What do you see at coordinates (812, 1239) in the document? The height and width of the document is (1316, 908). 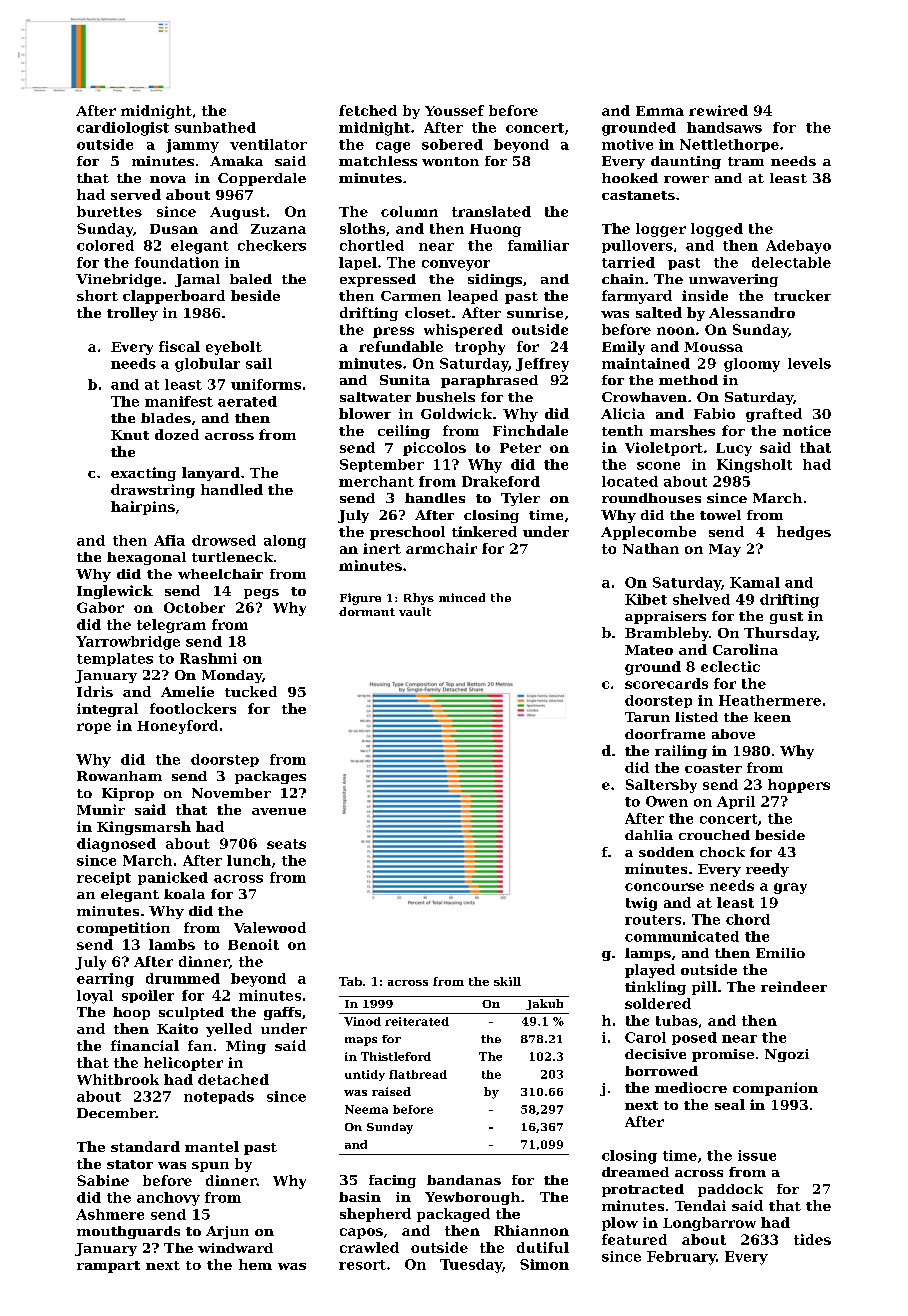 I see `tides` at bounding box center [812, 1239].
